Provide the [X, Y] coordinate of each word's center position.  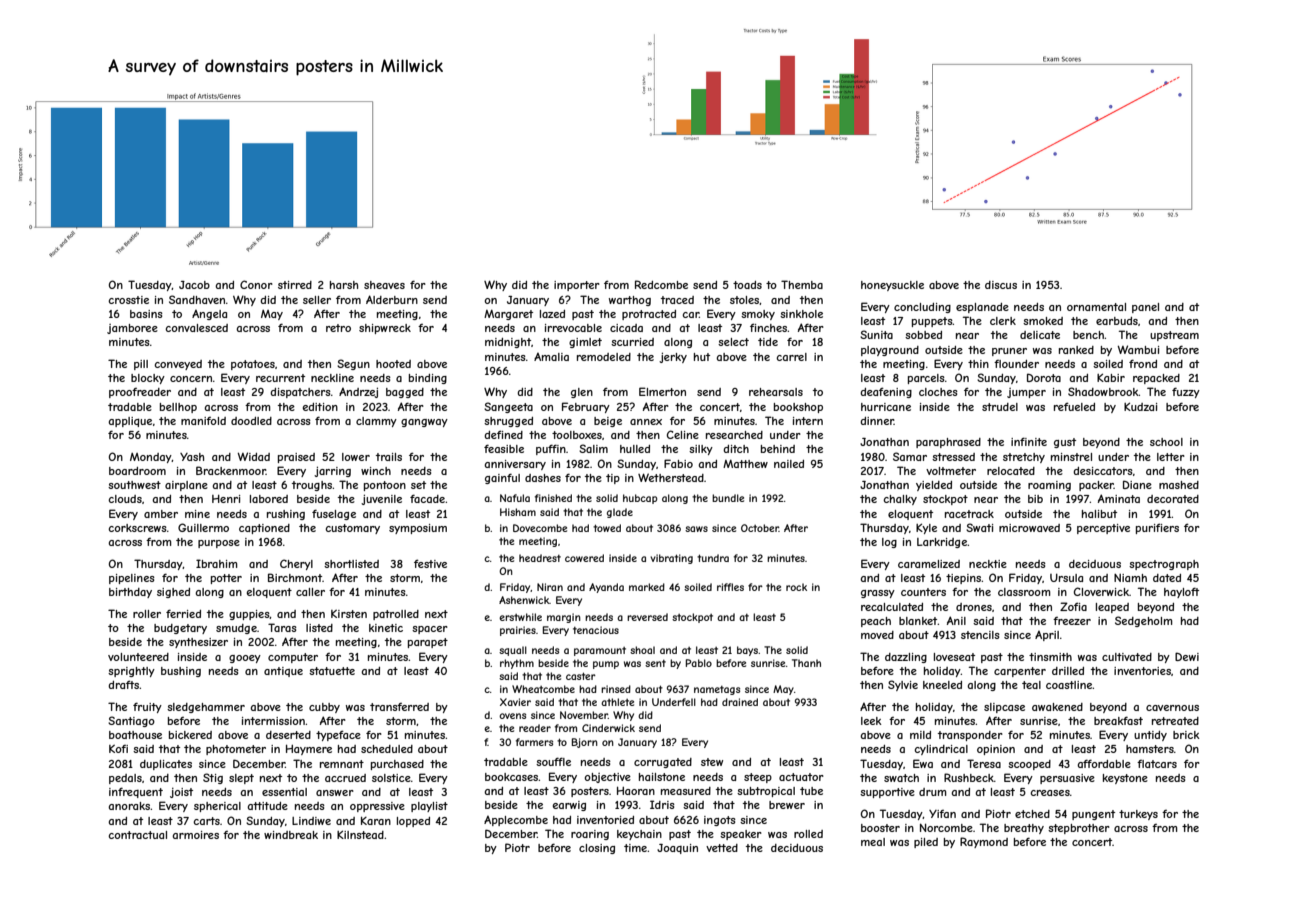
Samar [910, 456]
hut [702, 357]
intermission [273, 721]
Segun [353, 364]
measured [686, 791]
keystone [1125, 779]
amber [161, 514]
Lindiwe [311, 821]
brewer [787, 805]
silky [701, 450]
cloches [938, 392]
